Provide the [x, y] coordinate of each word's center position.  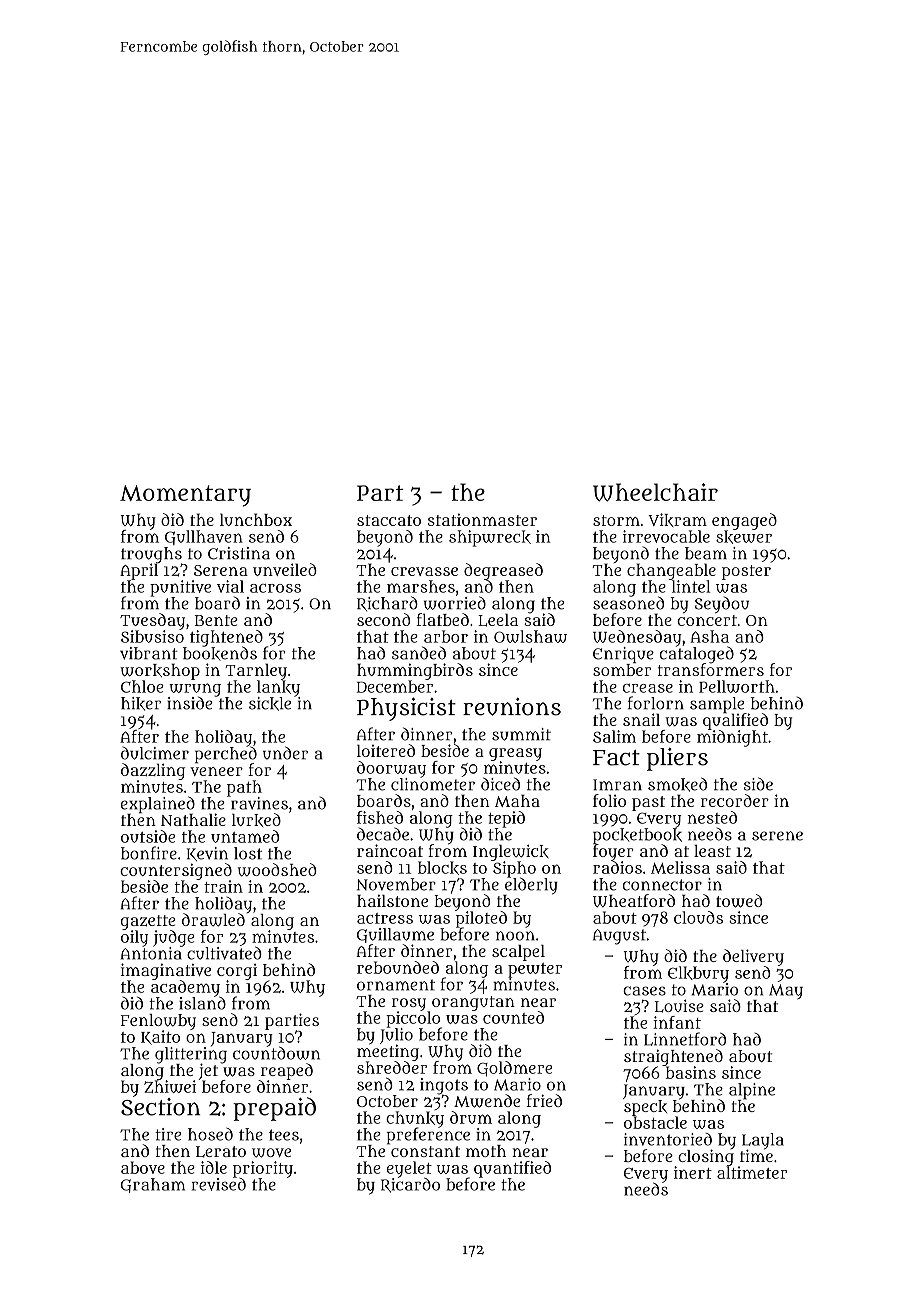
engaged [744, 521]
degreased [503, 571]
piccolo [414, 1019]
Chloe [142, 686]
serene [777, 836]
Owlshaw [530, 636]
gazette [148, 922]
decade [383, 834]
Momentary [185, 496]
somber [622, 670]
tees [284, 1135]
